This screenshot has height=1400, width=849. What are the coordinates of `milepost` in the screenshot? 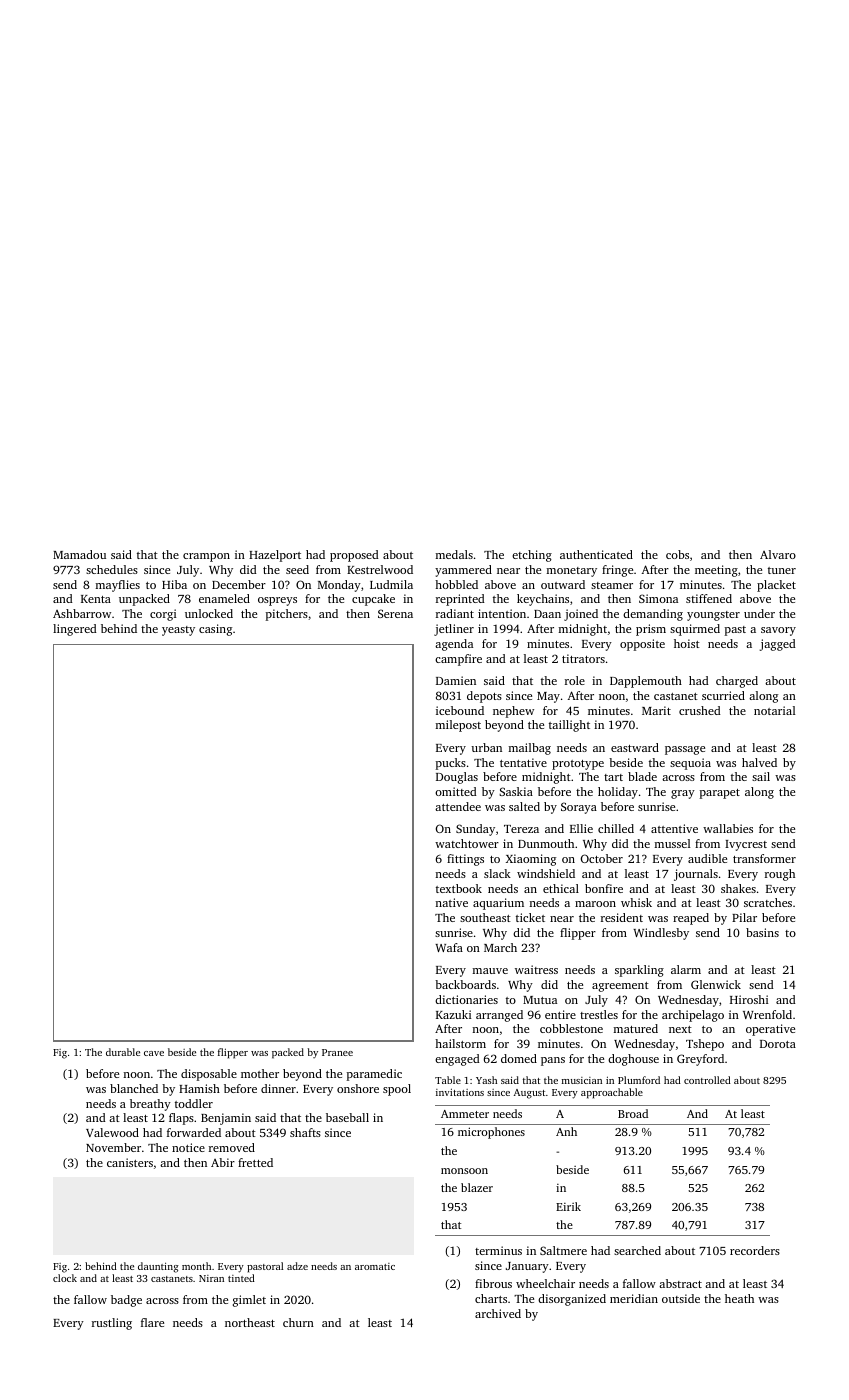 It's located at (458, 726).
